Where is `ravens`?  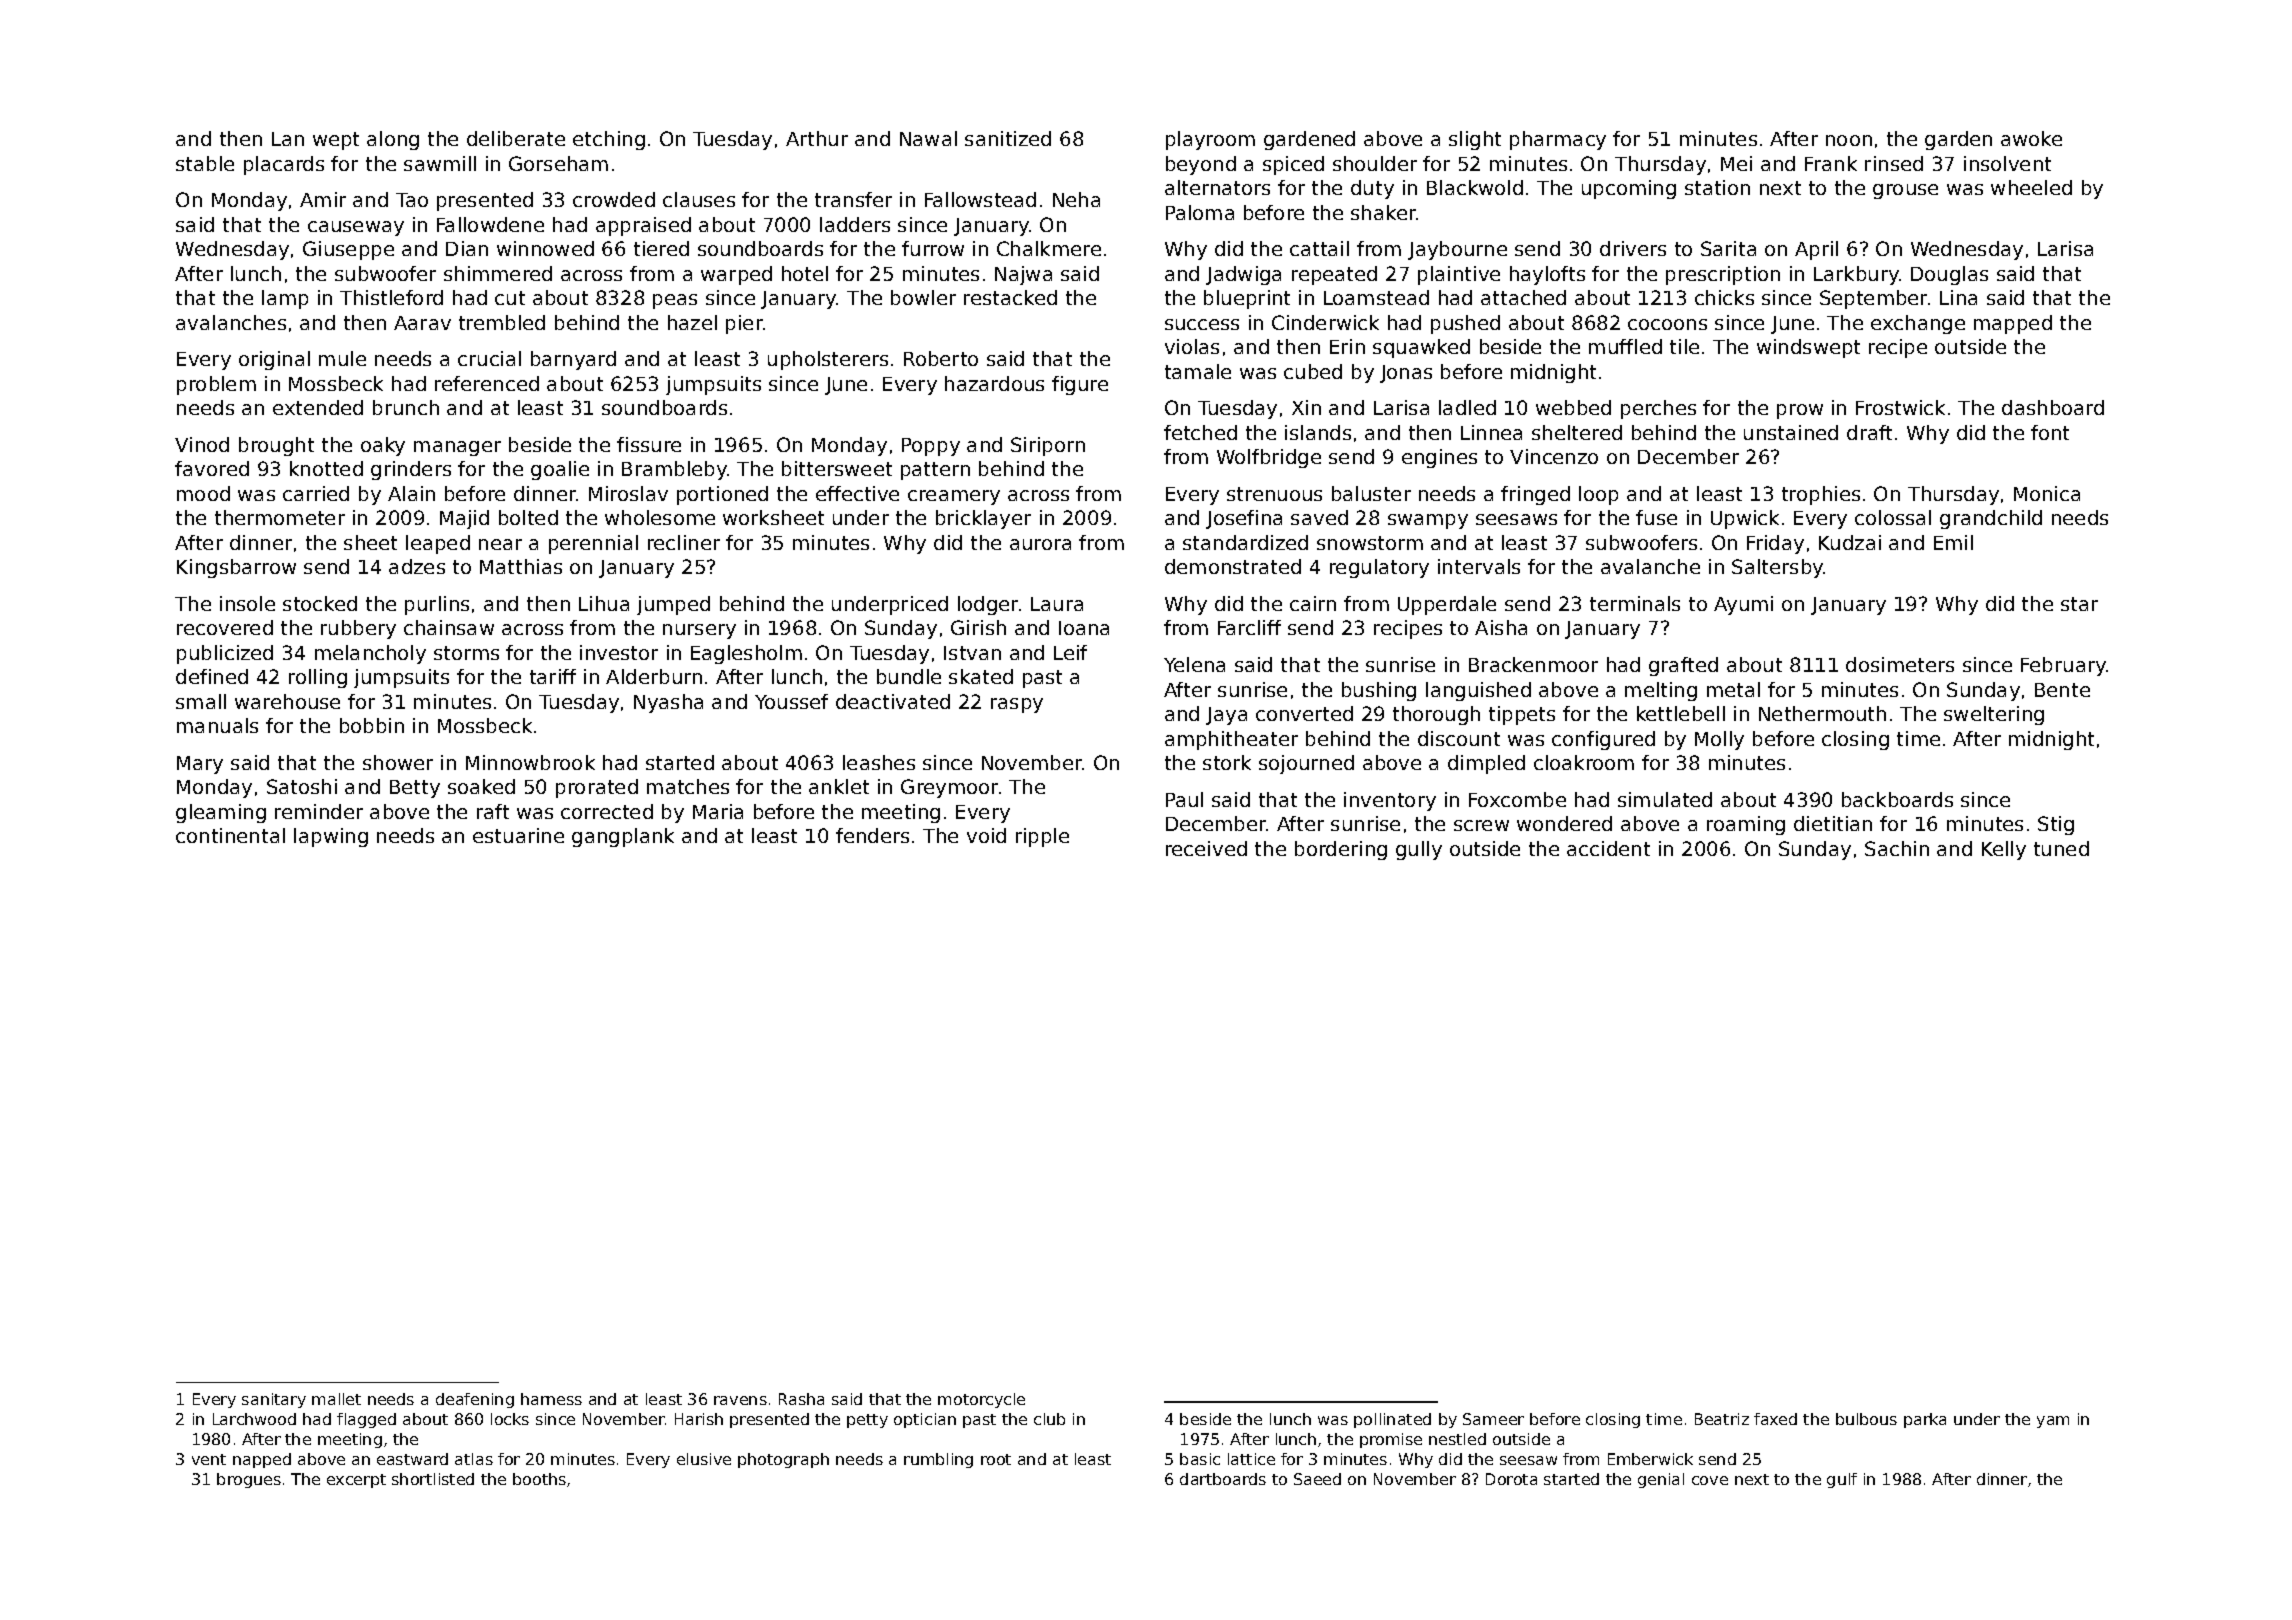
ravens is located at coordinates (740, 1400).
